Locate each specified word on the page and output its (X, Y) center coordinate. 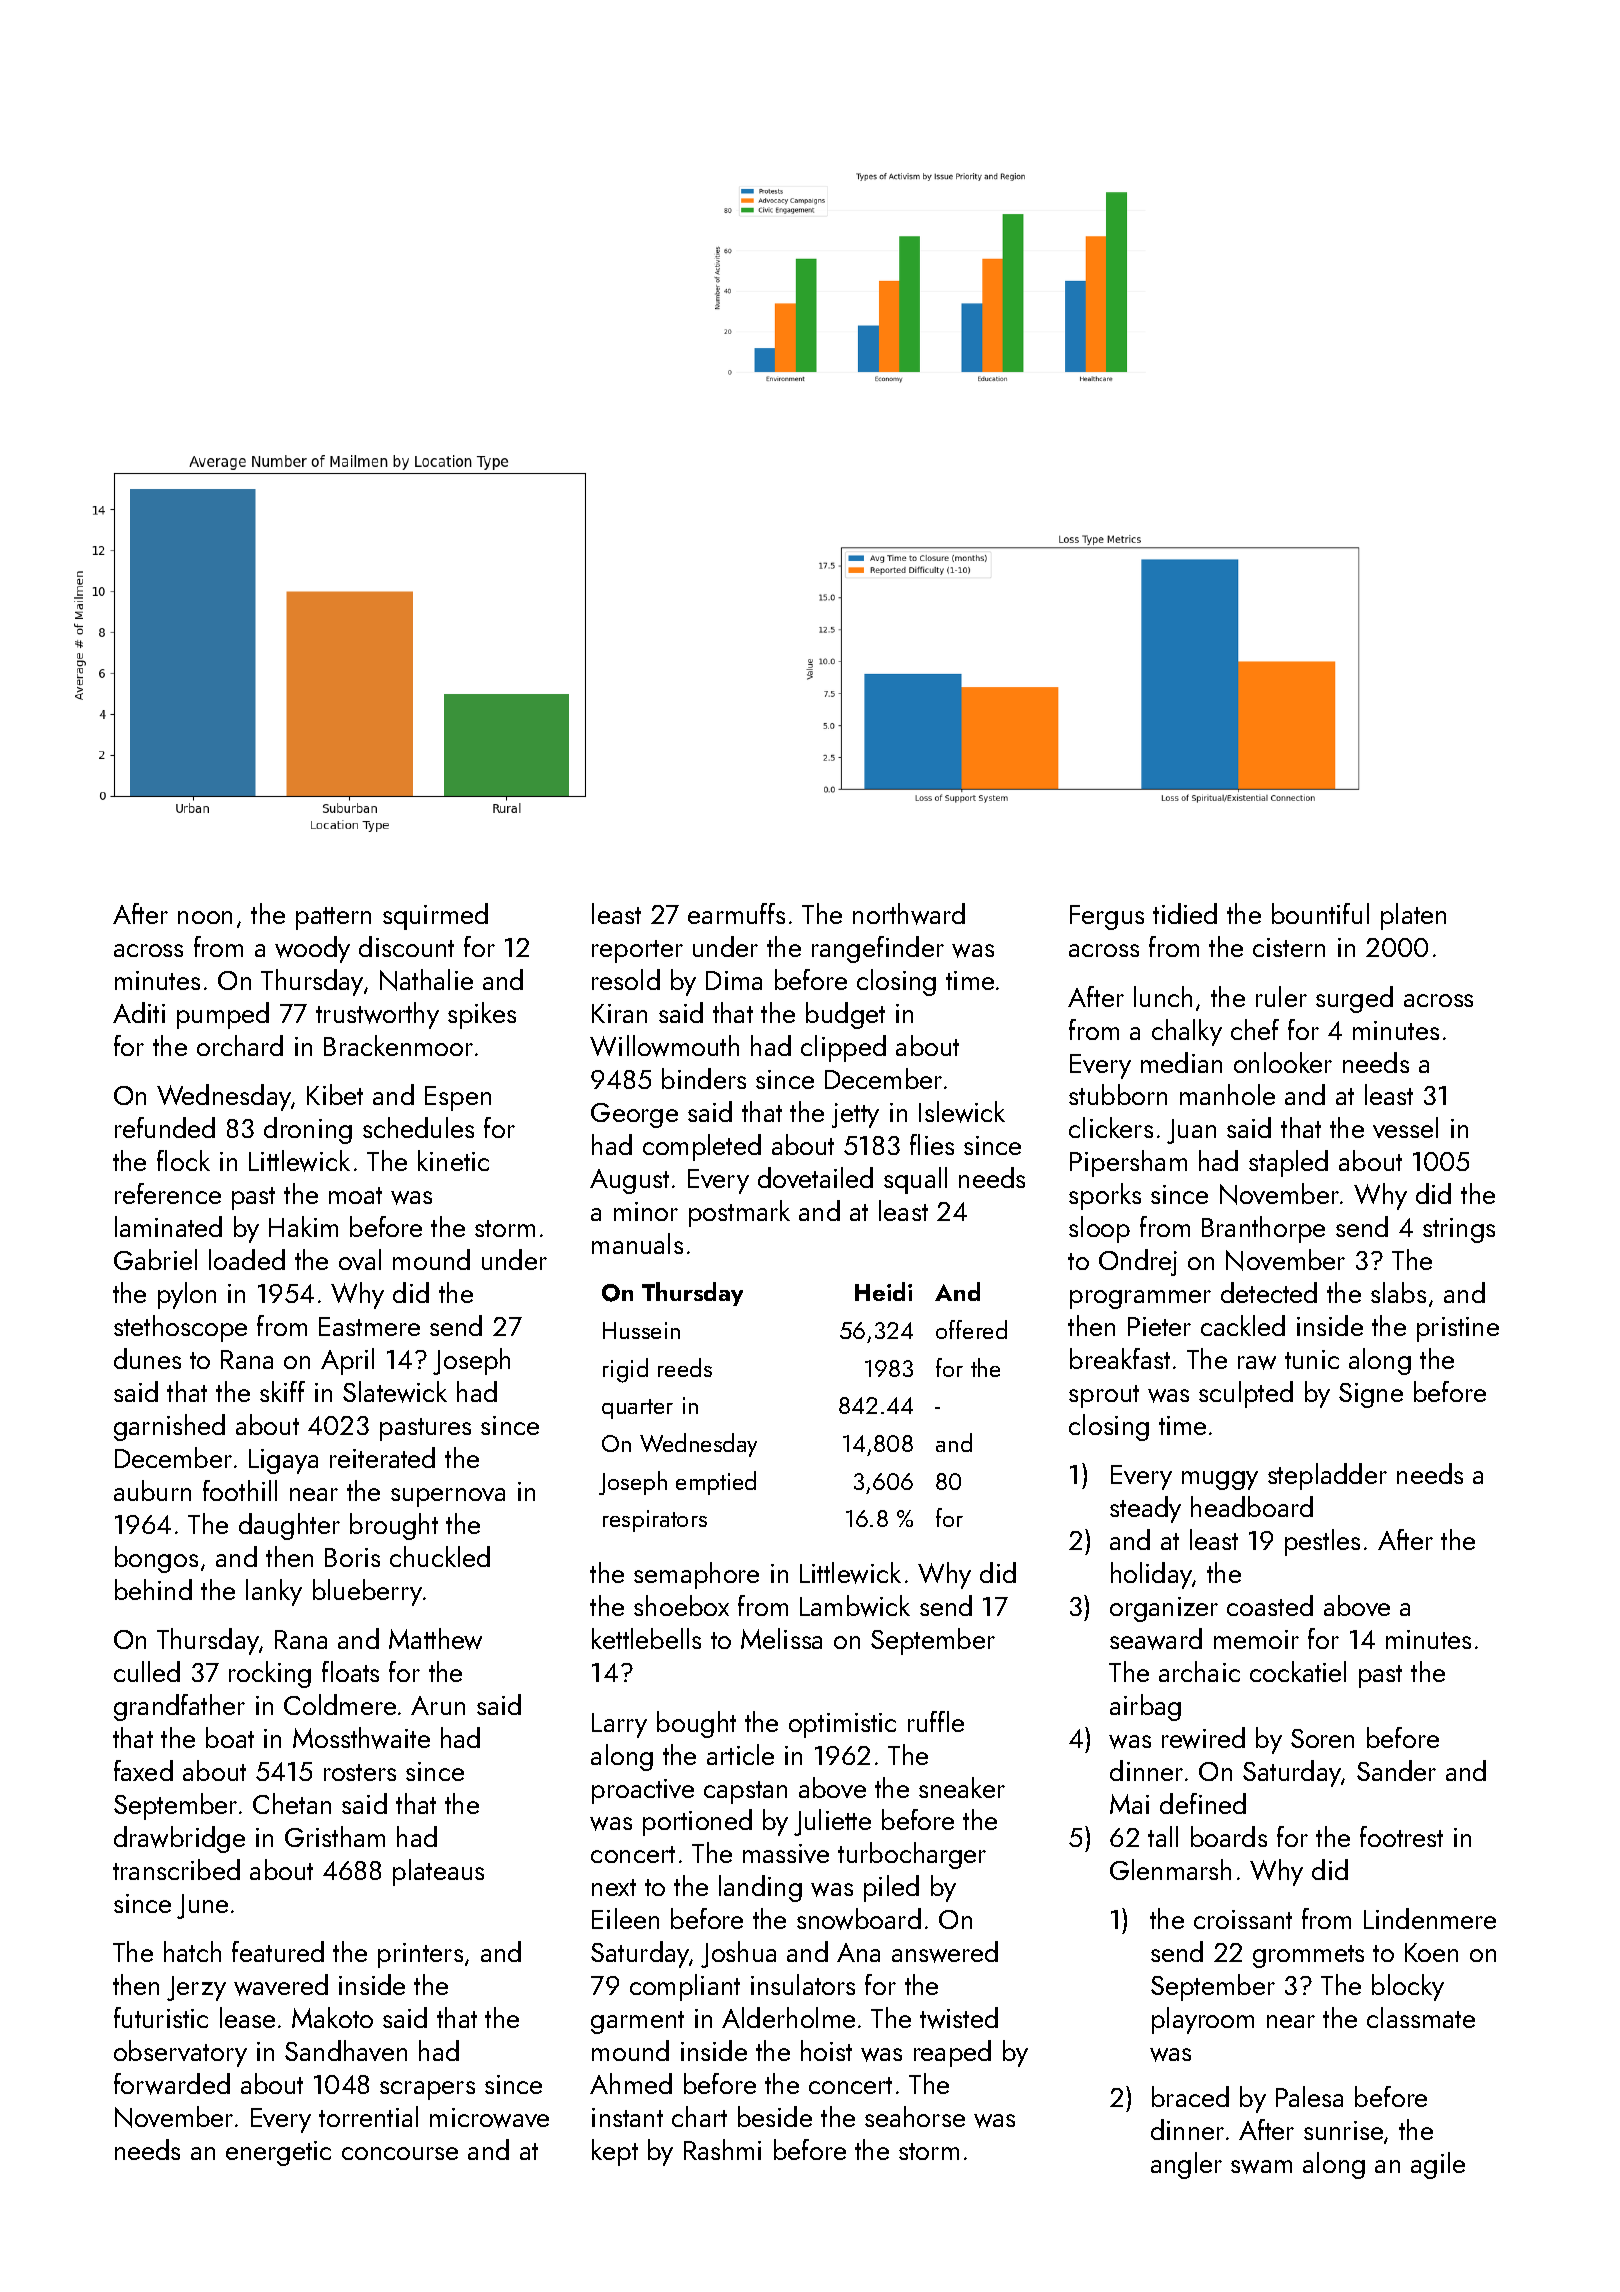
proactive (643, 1791)
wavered (281, 1985)
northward (909, 914)
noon (205, 917)
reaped (952, 2053)
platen (1413, 916)
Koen (1431, 1952)
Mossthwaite (361, 1738)
